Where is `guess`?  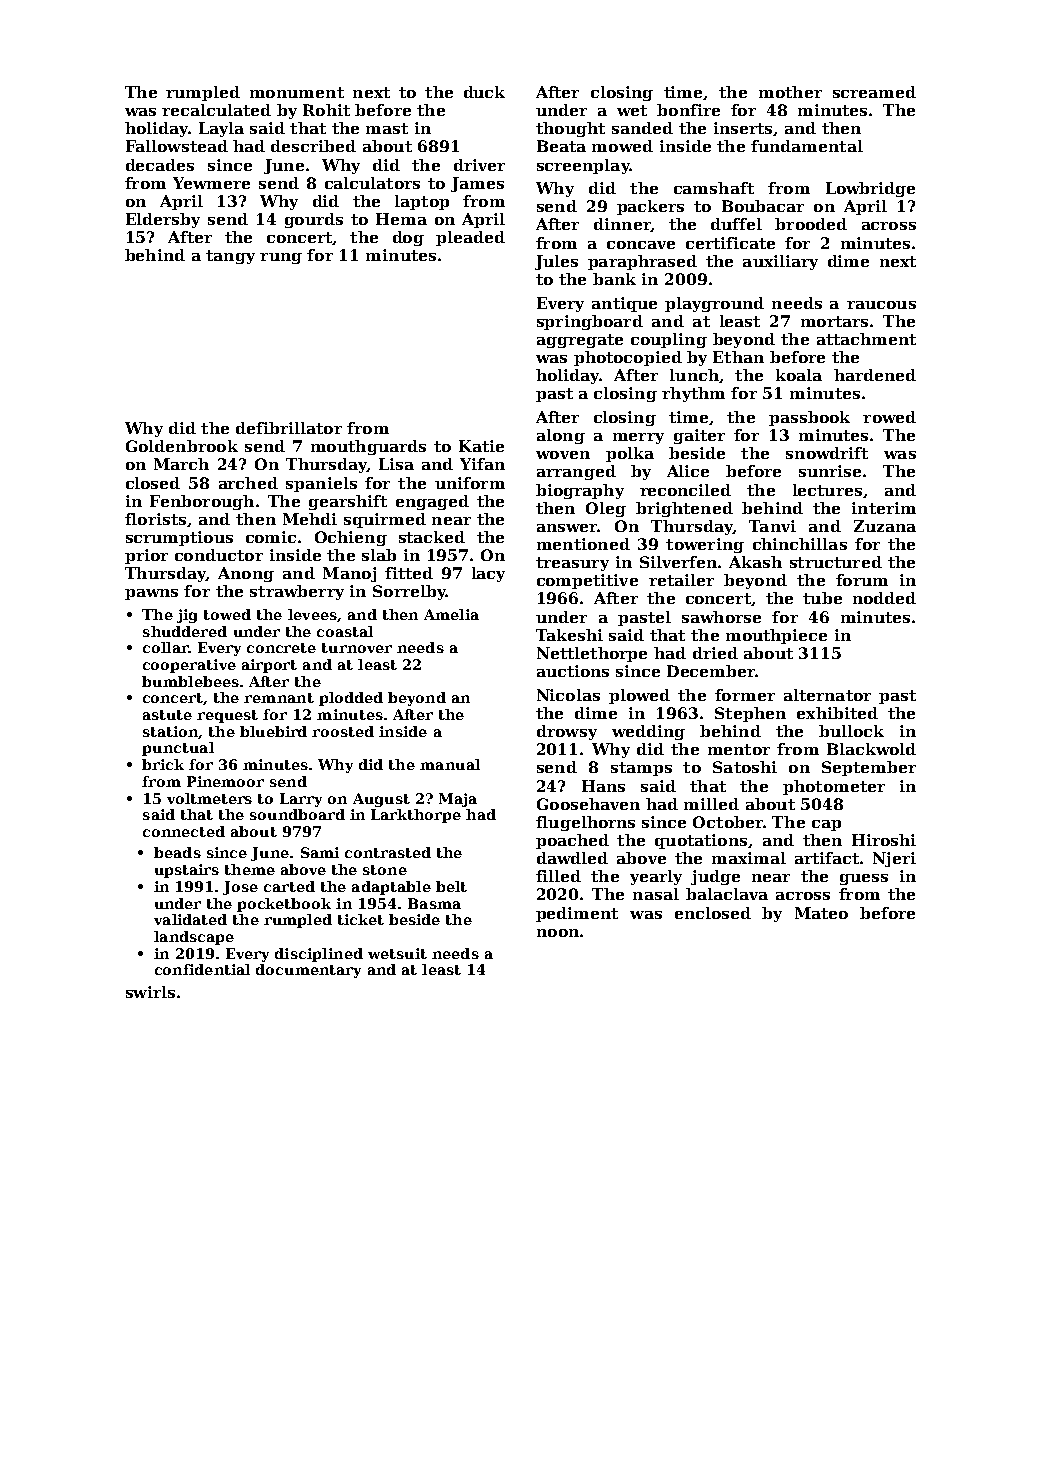
guess is located at coordinates (864, 879).
